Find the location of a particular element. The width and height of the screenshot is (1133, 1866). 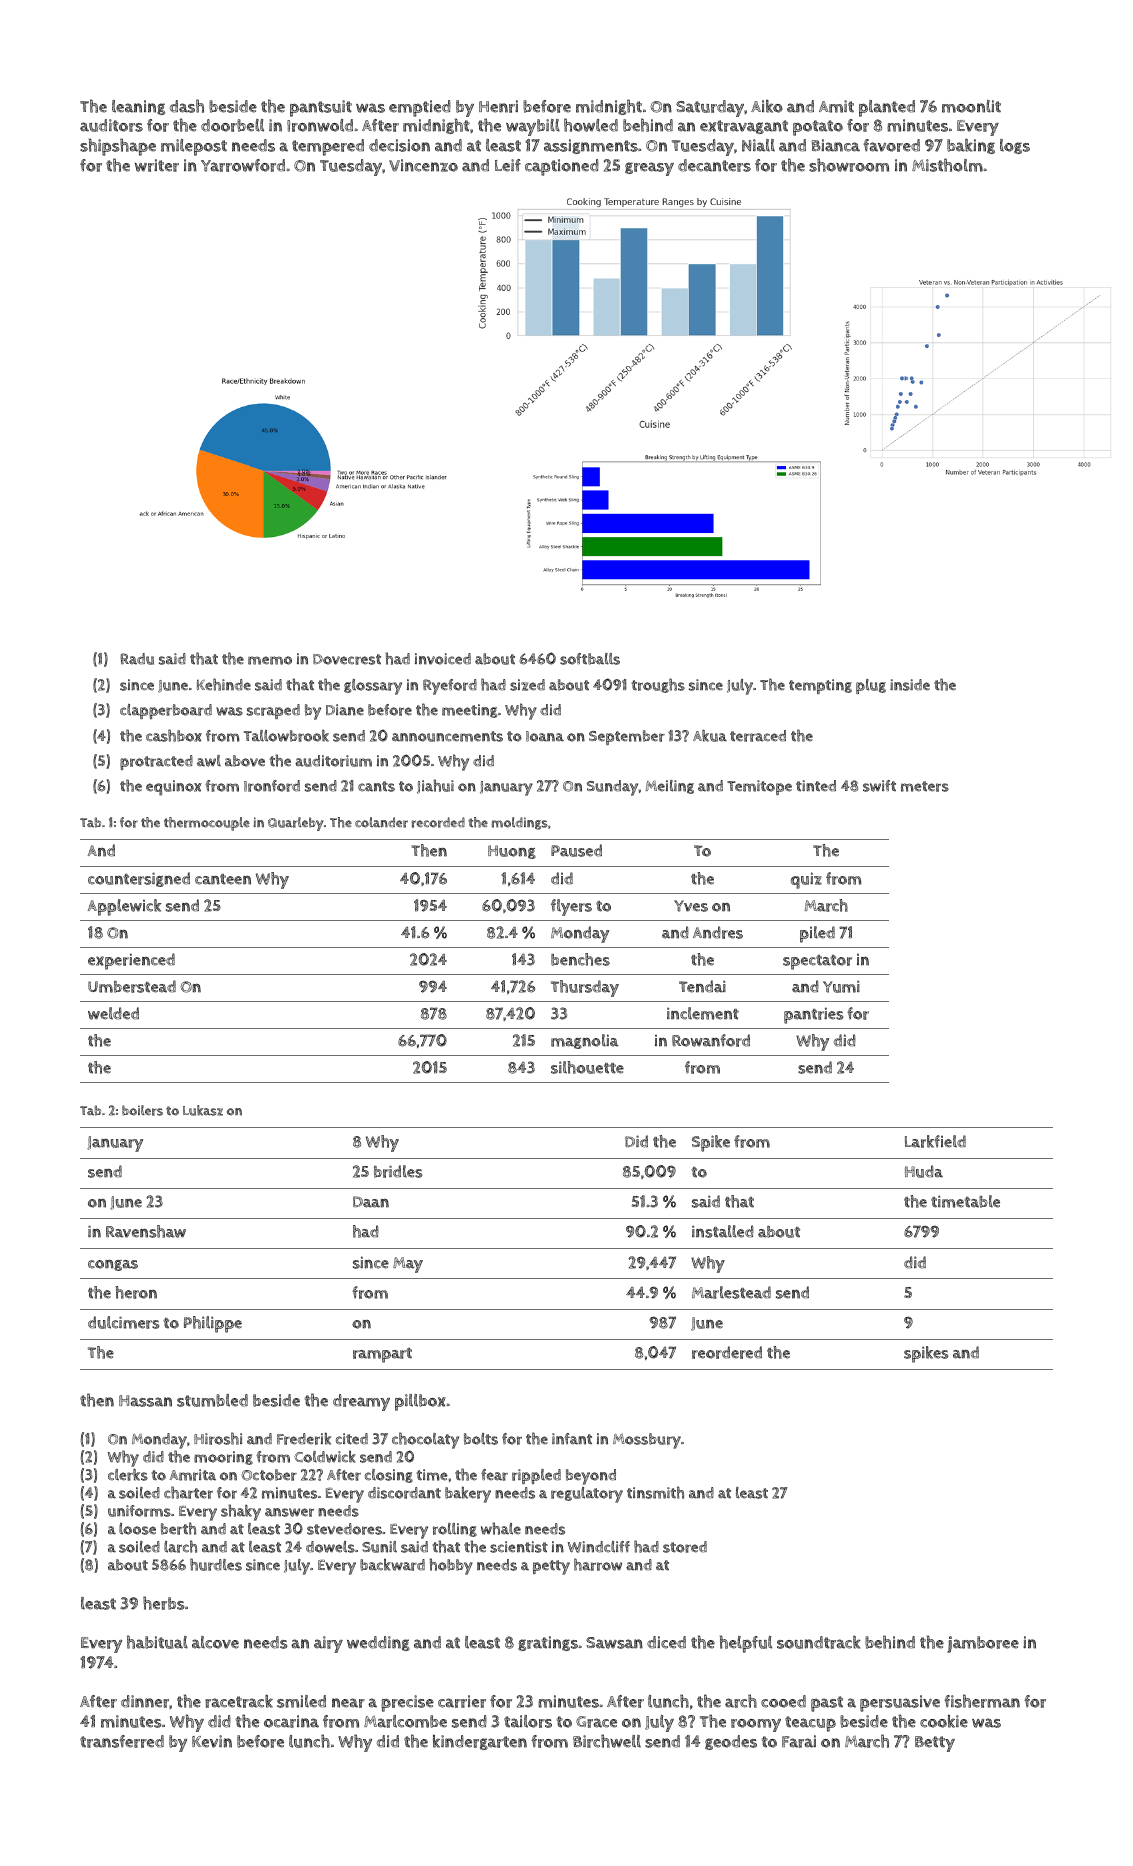

greasy is located at coordinates (649, 169).
